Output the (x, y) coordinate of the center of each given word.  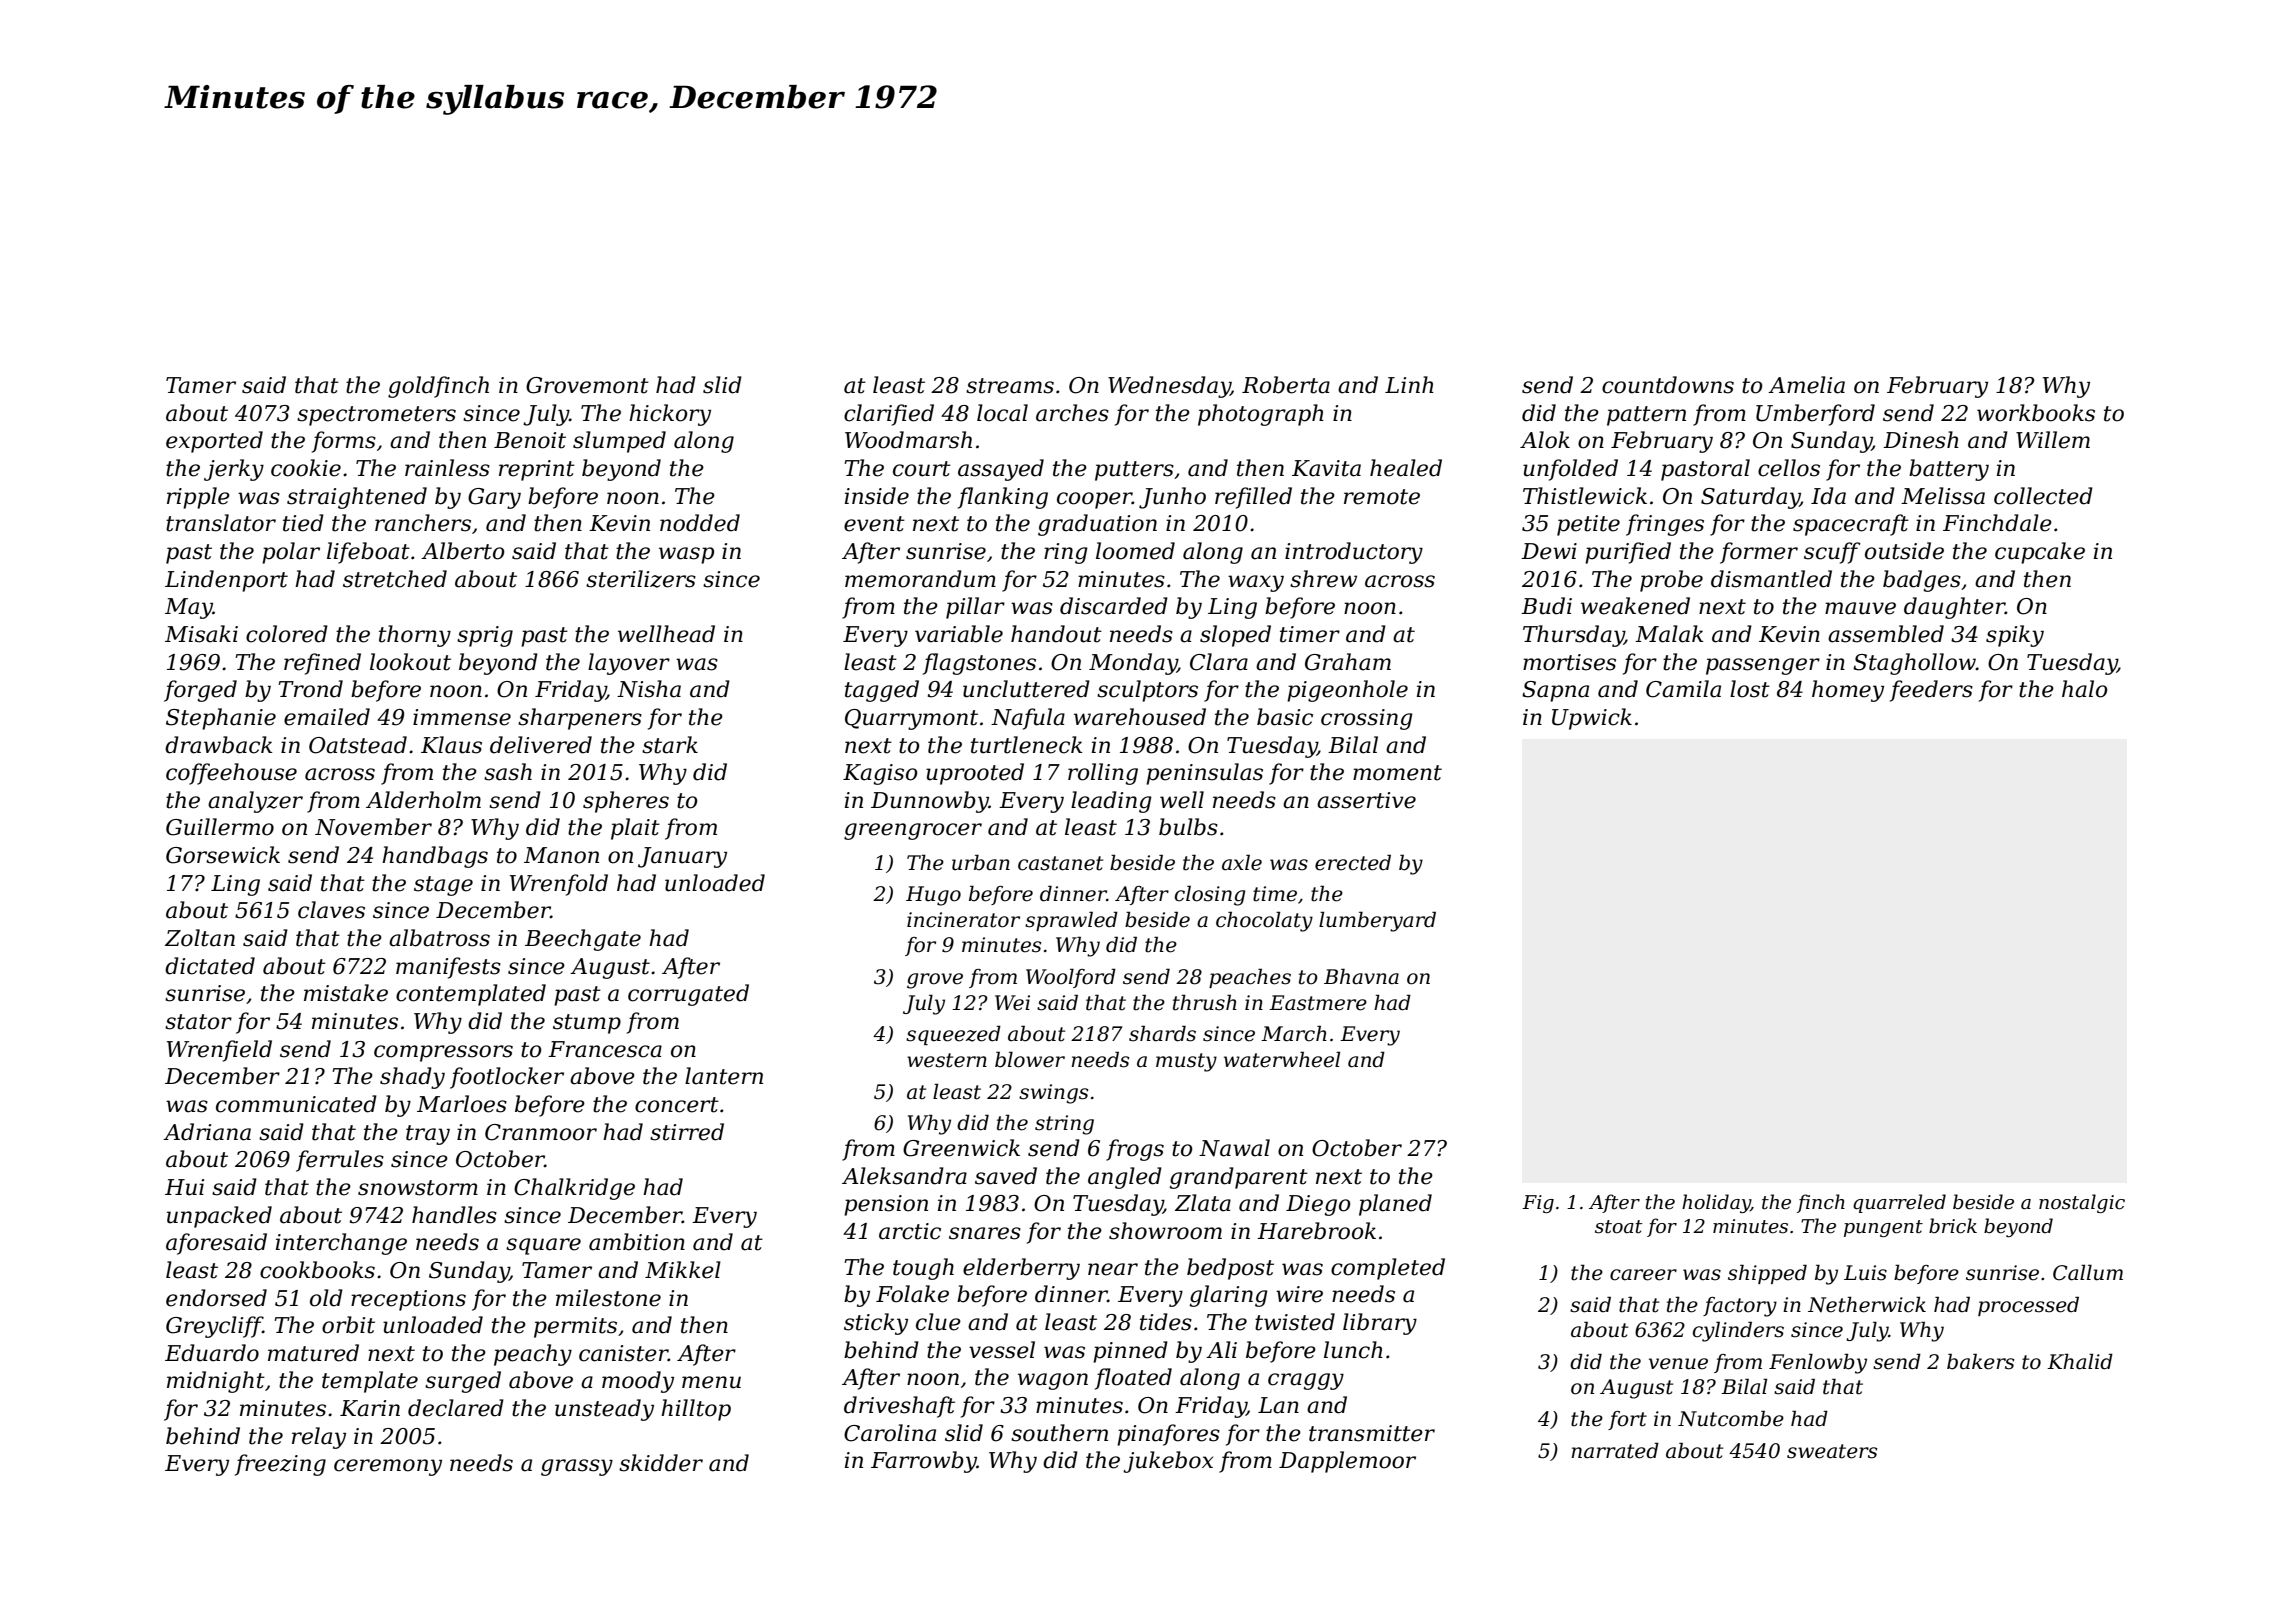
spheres (626, 802)
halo (2085, 689)
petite (1588, 525)
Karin (370, 1408)
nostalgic (2082, 1203)
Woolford (1071, 978)
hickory (670, 415)
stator (198, 1022)
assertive (1366, 800)
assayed (1001, 470)
